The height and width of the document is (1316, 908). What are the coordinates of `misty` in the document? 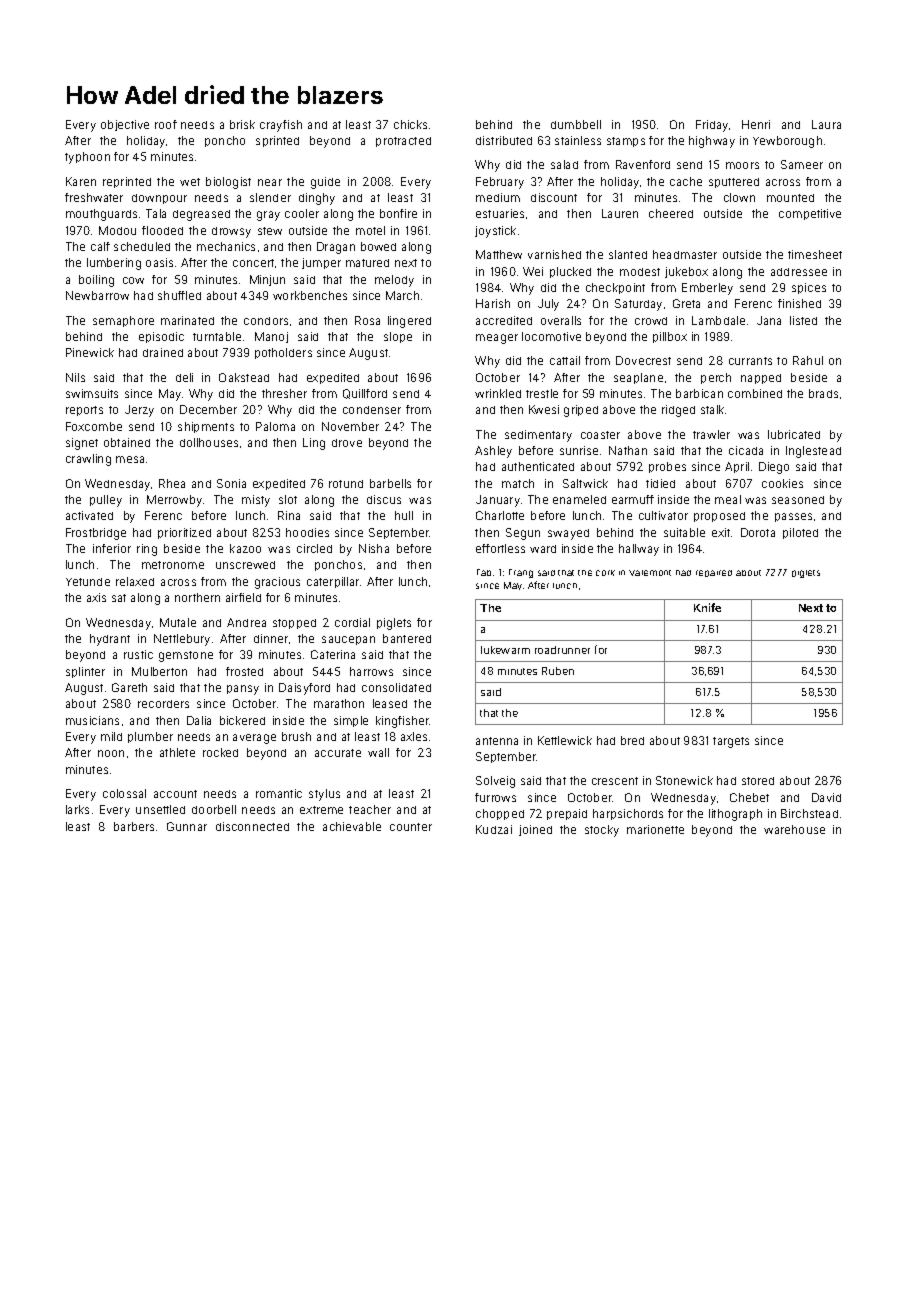 It's located at (256, 501).
